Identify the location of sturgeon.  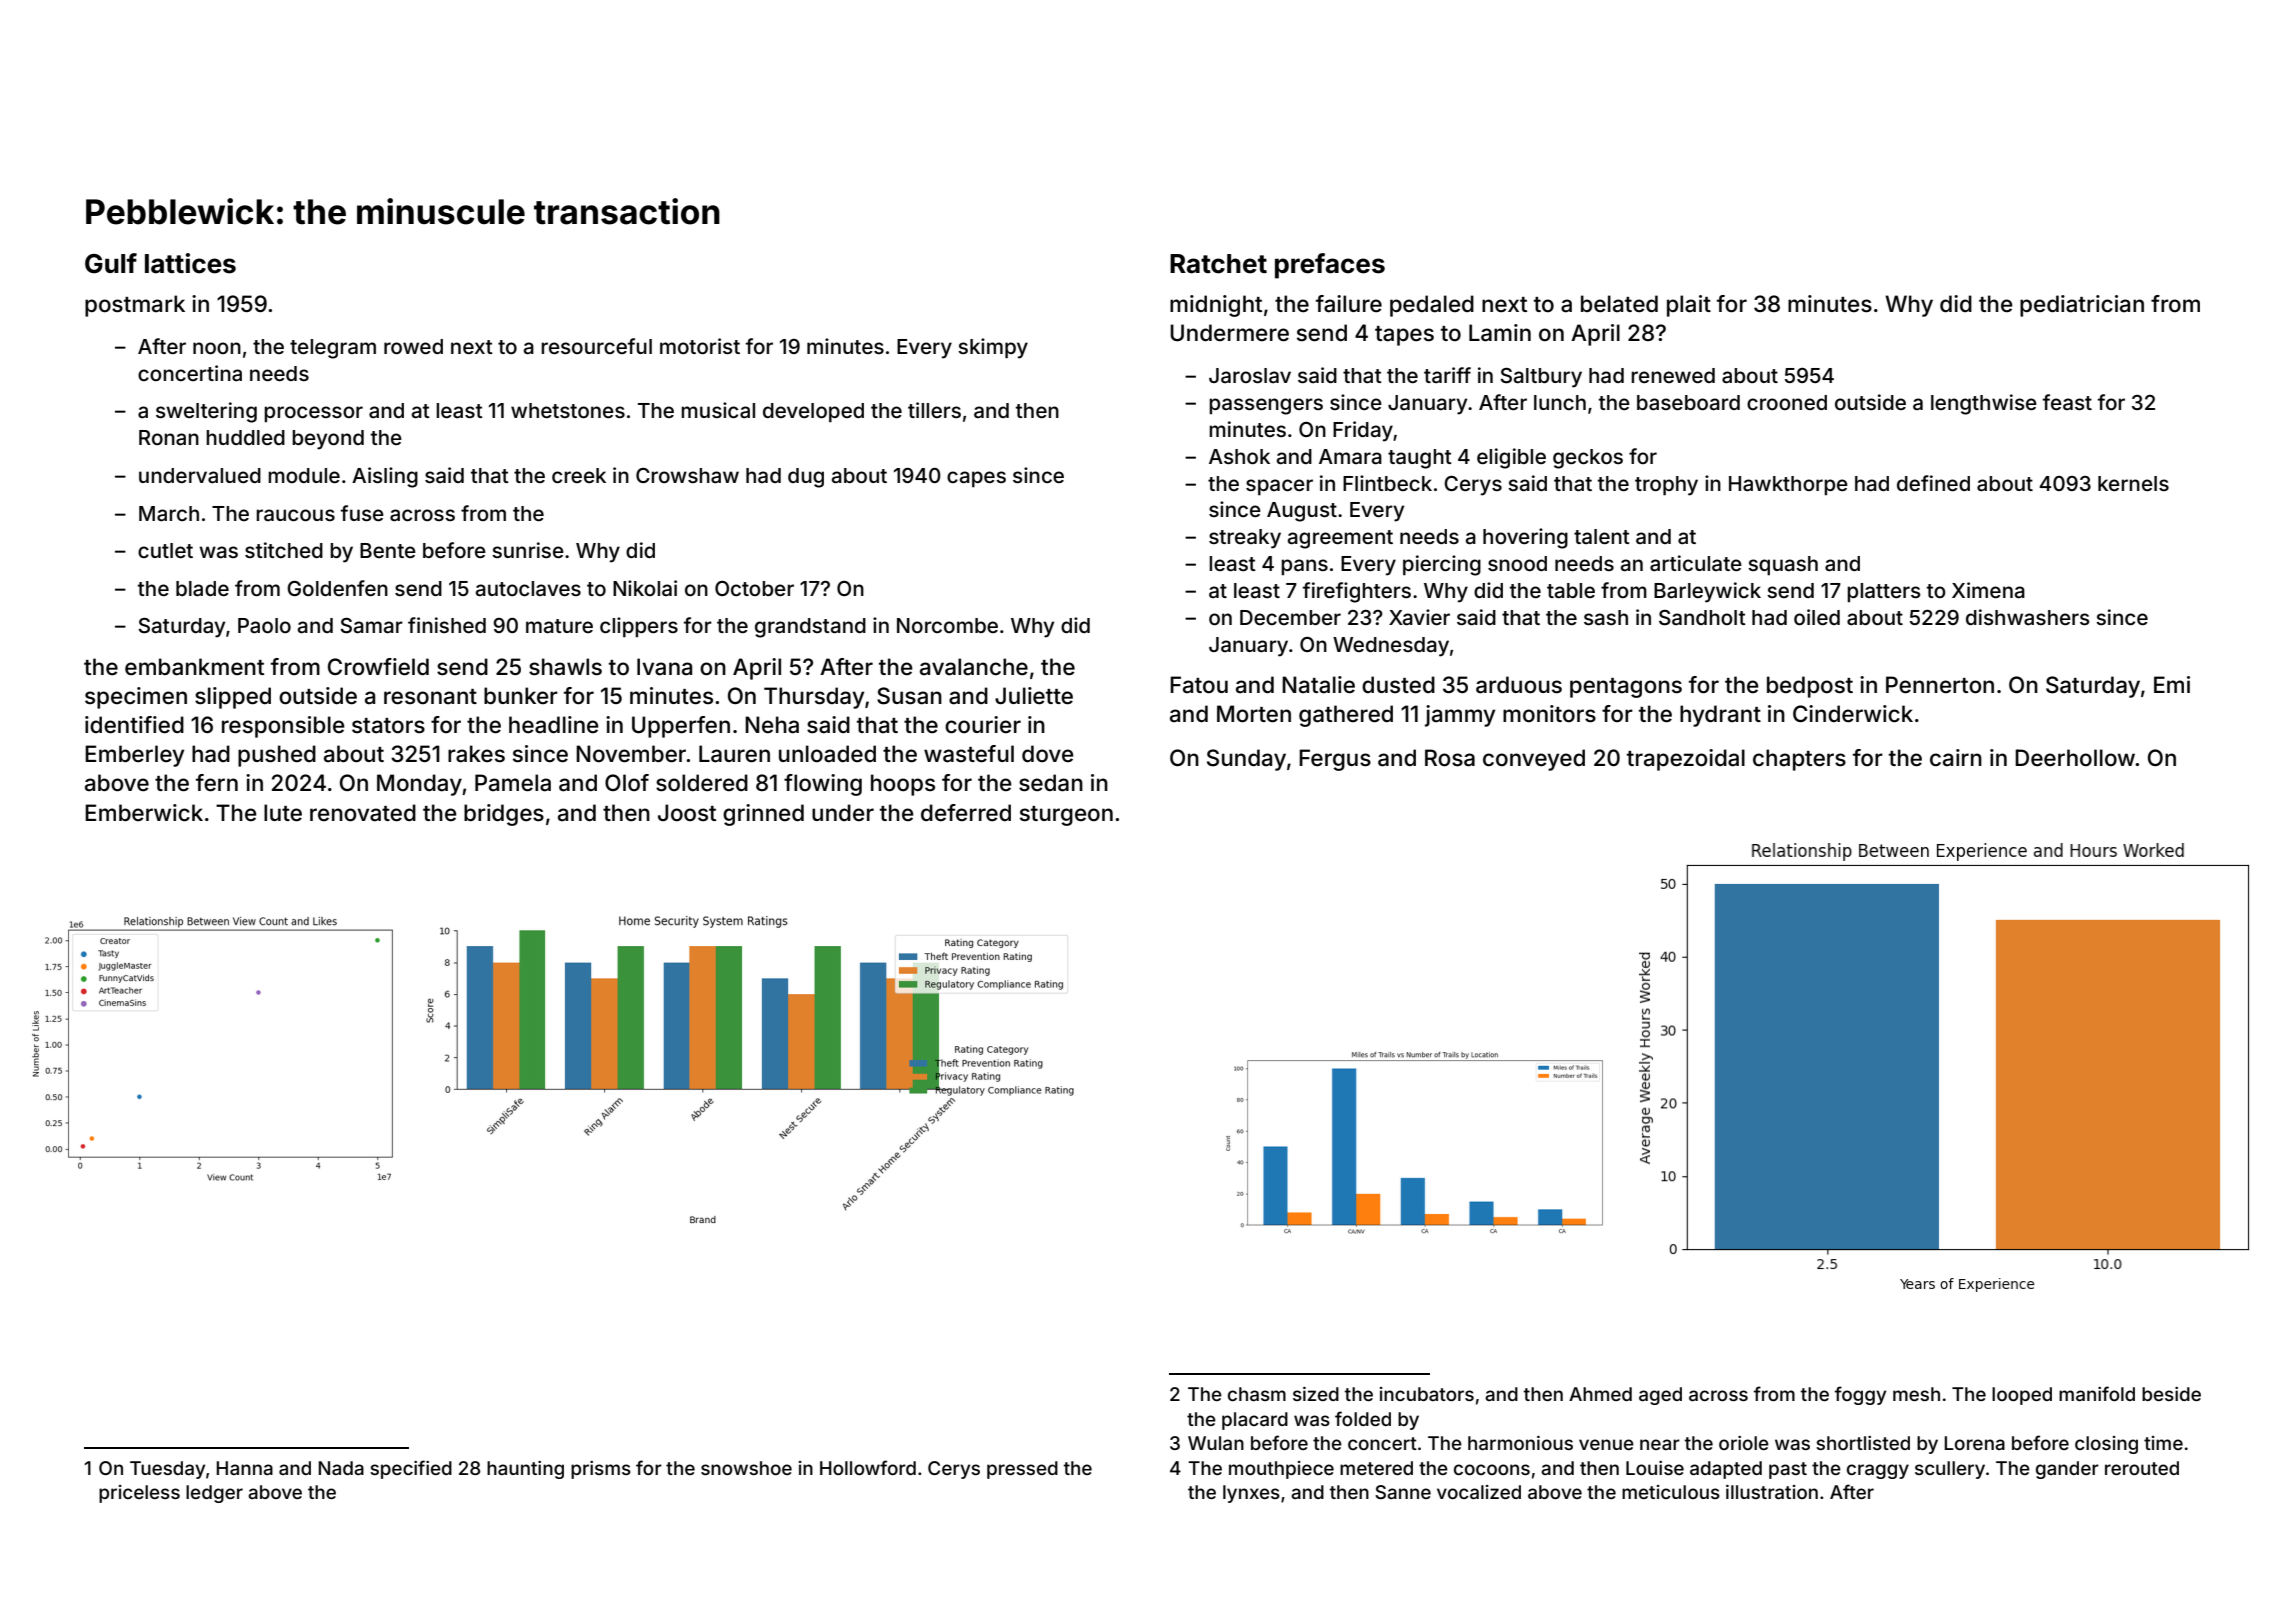
(1066, 816).
